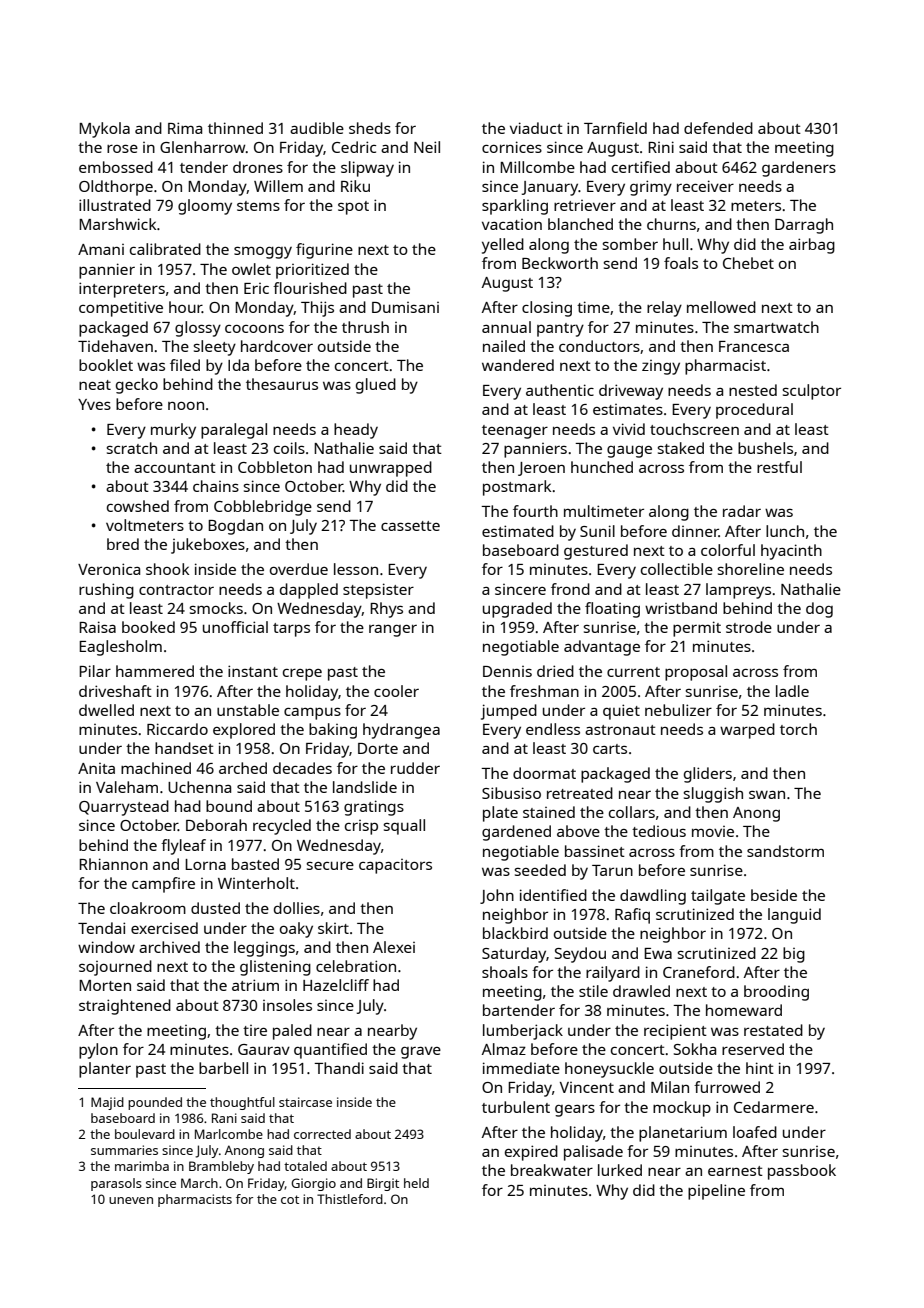  I want to click on Jeroen, so click(541, 469).
